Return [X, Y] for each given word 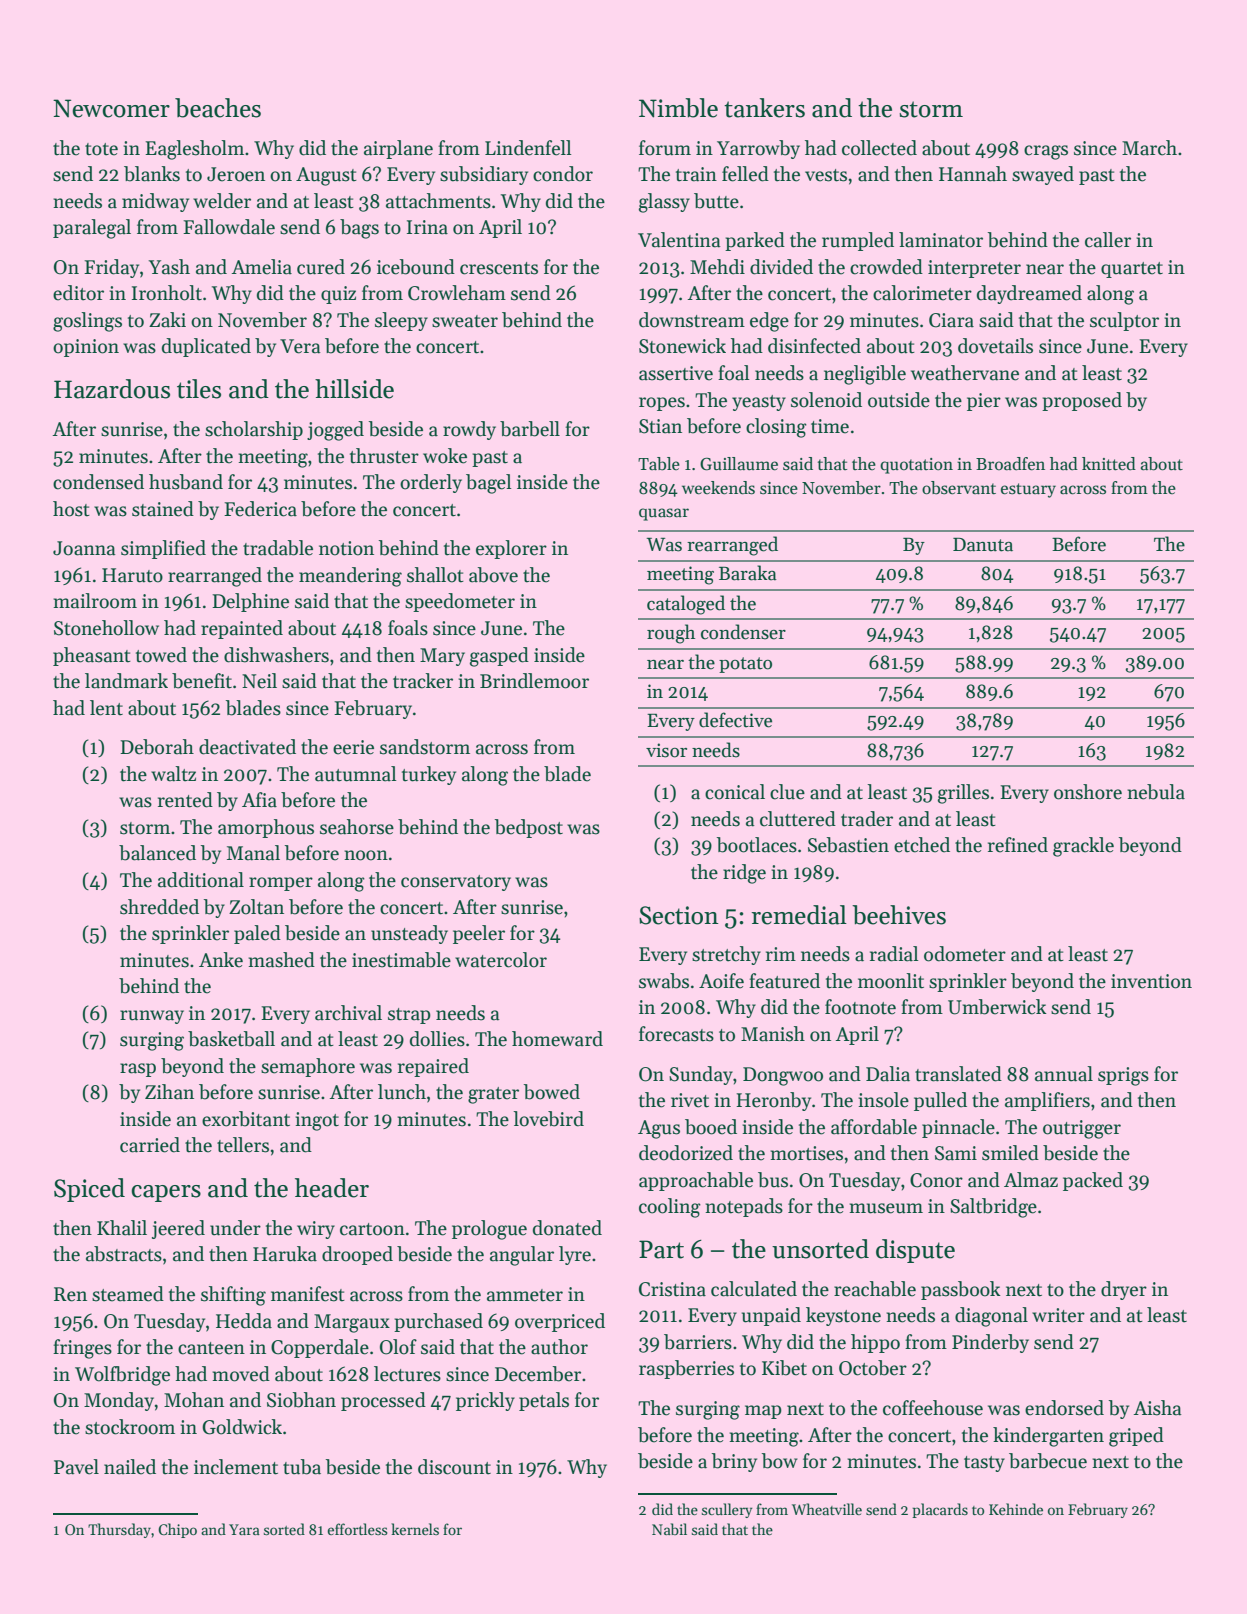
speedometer [460, 602]
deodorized [686, 1153]
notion [346, 548]
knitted [1109, 464]
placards [940, 1510]
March [1149, 148]
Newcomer [111, 108]
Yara [244, 1529]
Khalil [122, 1228]
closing [776, 428]
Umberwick [997, 1007]
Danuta [983, 545]
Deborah [157, 747]
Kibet [784, 1368]
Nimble [678, 108]
